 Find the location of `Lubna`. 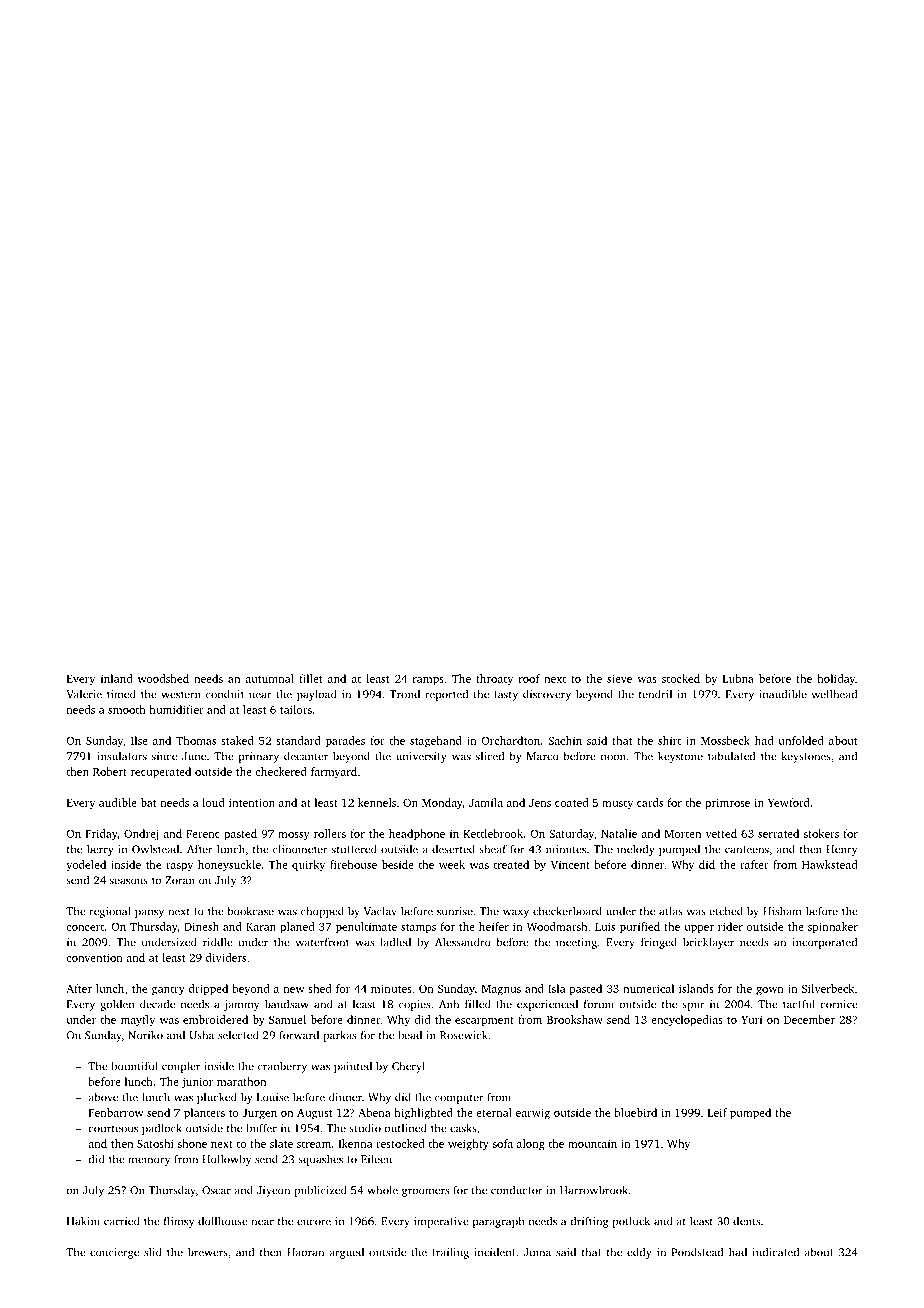

Lubna is located at coordinates (738, 678).
